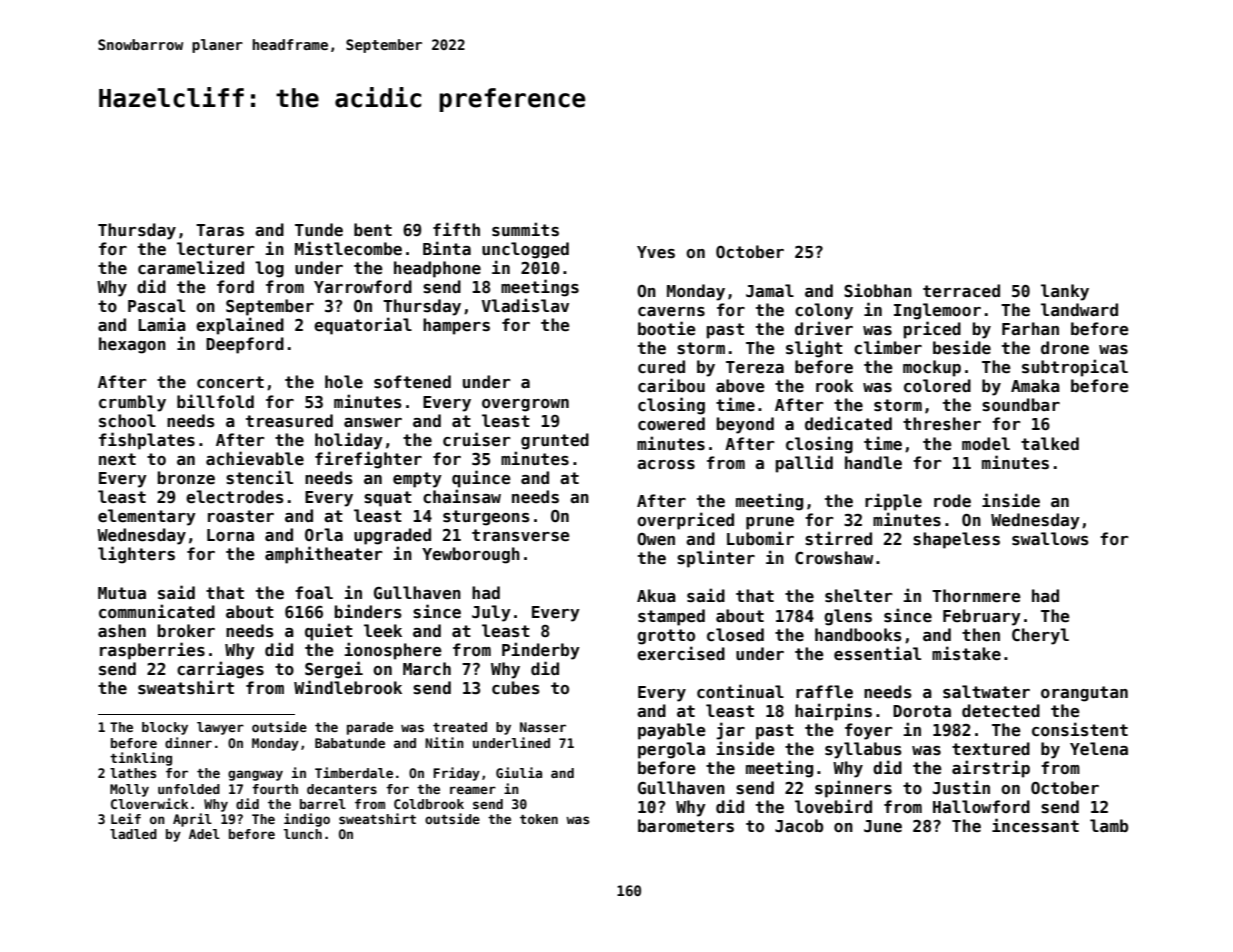 The height and width of the screenshot is (952, 1233). What do you see at coordinates (932, 368) in the screenshot?
I see `mockup` at bounding box center [932, 368].
